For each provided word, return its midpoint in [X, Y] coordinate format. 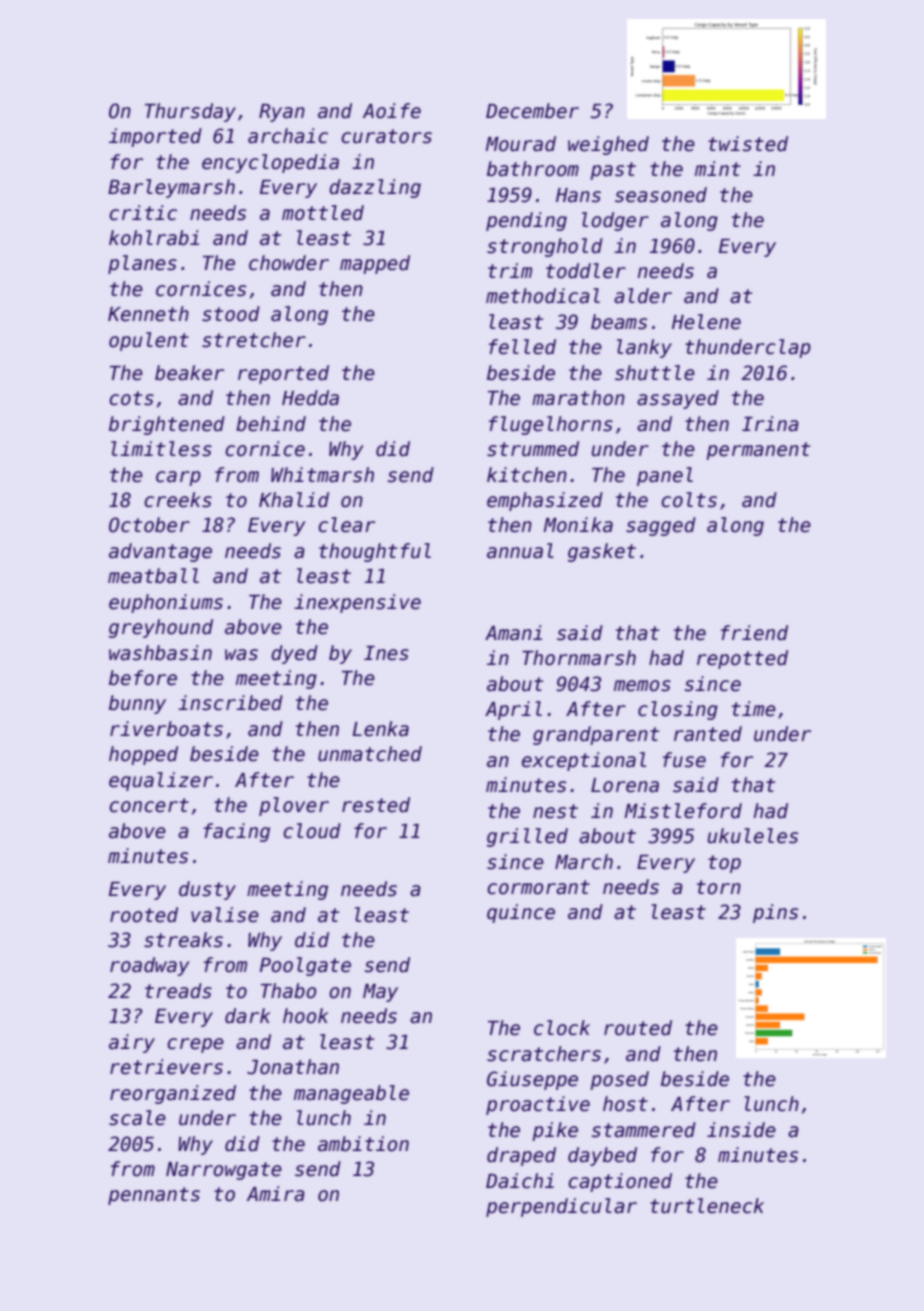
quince [521, 913]
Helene [706, 322]
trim [510, 270]
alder [643, 296]
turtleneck [707, 1206]
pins [775, 913]
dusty [207, 890]
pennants [154, 1196]
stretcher [254, 340]
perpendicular [561, 1207]
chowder [289, 263]
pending [526, 221]
